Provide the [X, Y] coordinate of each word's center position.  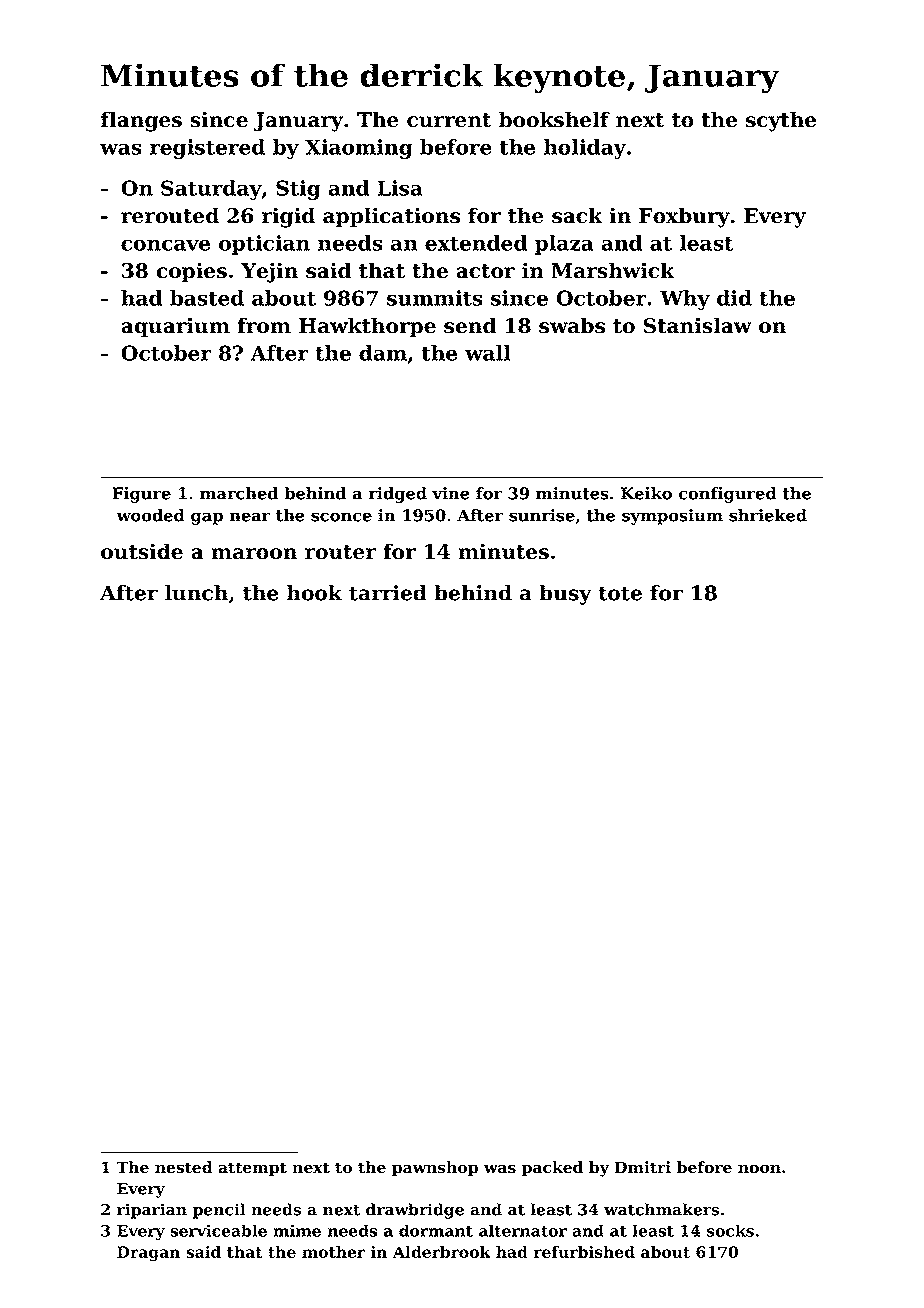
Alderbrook [442, 1252]
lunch [196, 593]
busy [565, 595]
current [449, 120]
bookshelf [554, 119]
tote [620, 593]
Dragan [148, 1254]
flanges [141, 121]
